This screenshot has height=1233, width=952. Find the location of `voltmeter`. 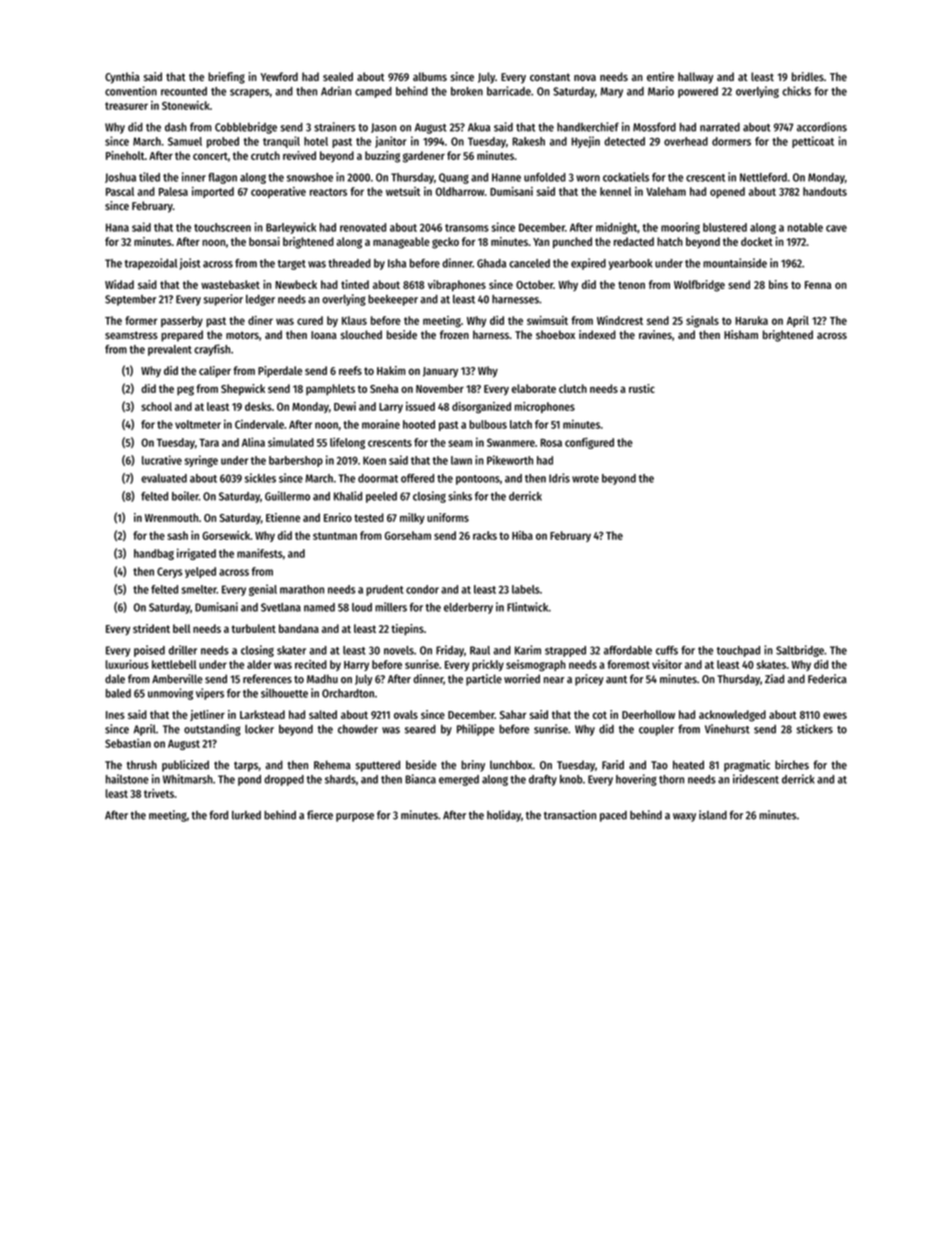

voltmeter is located at coordinates (198, 424).
